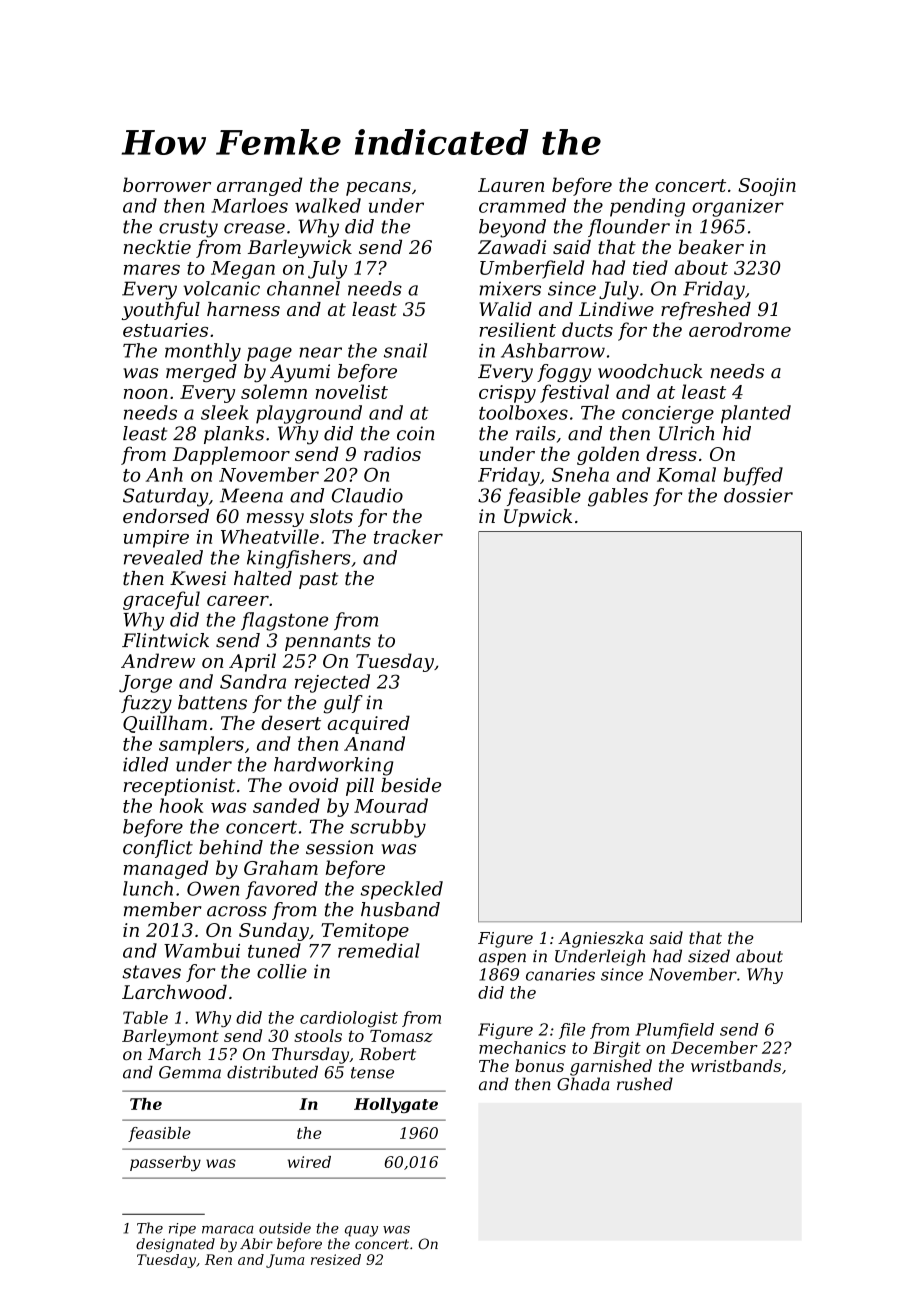 The width and height of the screenshot is (924, 1308). Describe the element at coordinates (162, 909) in the screenshot. I see `member` at that location.
